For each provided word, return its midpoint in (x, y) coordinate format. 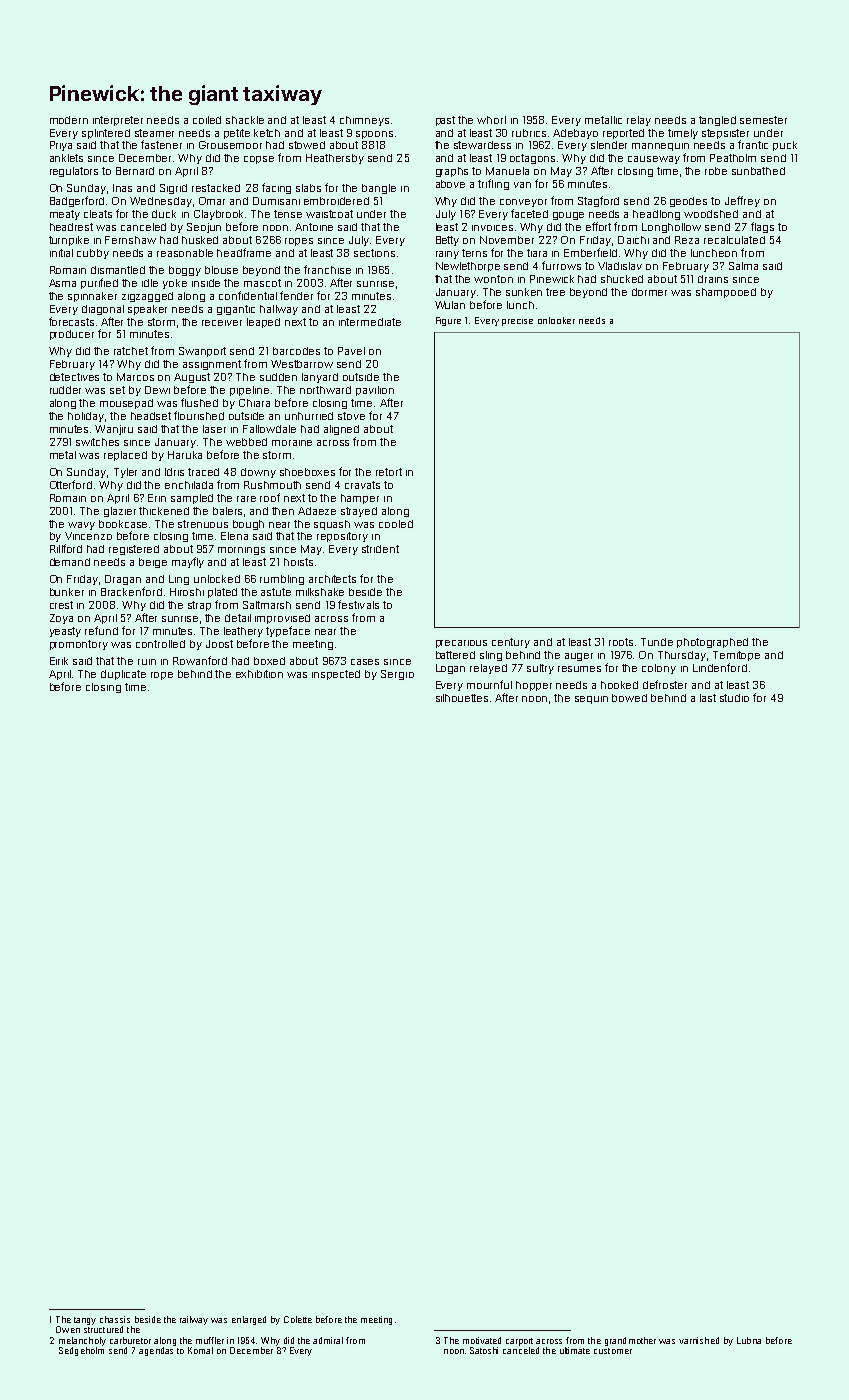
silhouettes (462, 698)
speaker (147, 310)
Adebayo (575, 134)
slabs (308, 188)
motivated (482, 1340)
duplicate (123, 675)
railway (194, 1320)
